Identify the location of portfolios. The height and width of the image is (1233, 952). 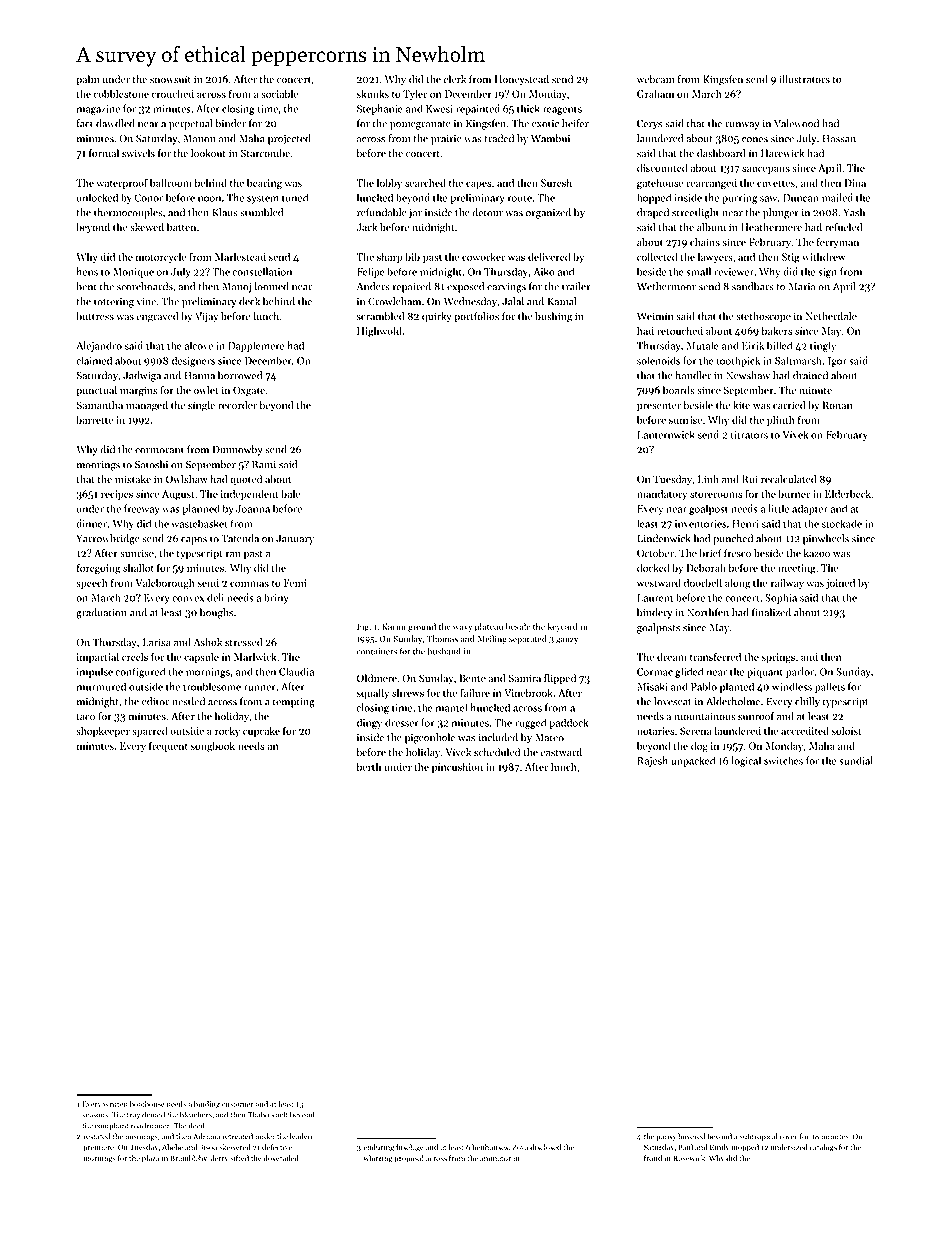
(477, 317).
